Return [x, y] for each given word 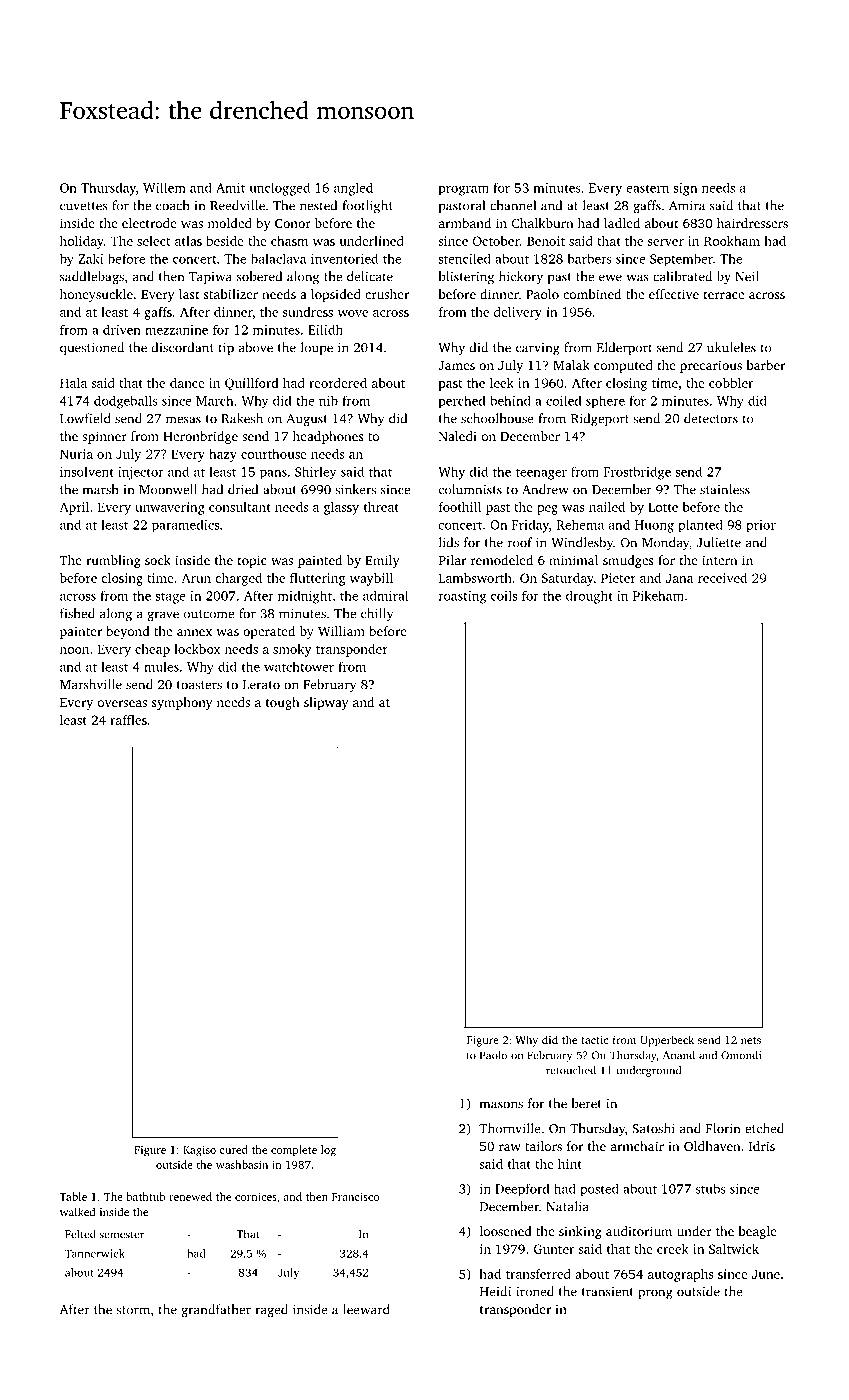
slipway [326, 703]
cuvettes [84, 206]
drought [589, 597]
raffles [128, 720]
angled [353, 189]
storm [133, 1310]
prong [655, 1294]
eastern [647, 188]
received [722, 578]
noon [74, 650]
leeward [366, 1309]
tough [282, 703]
